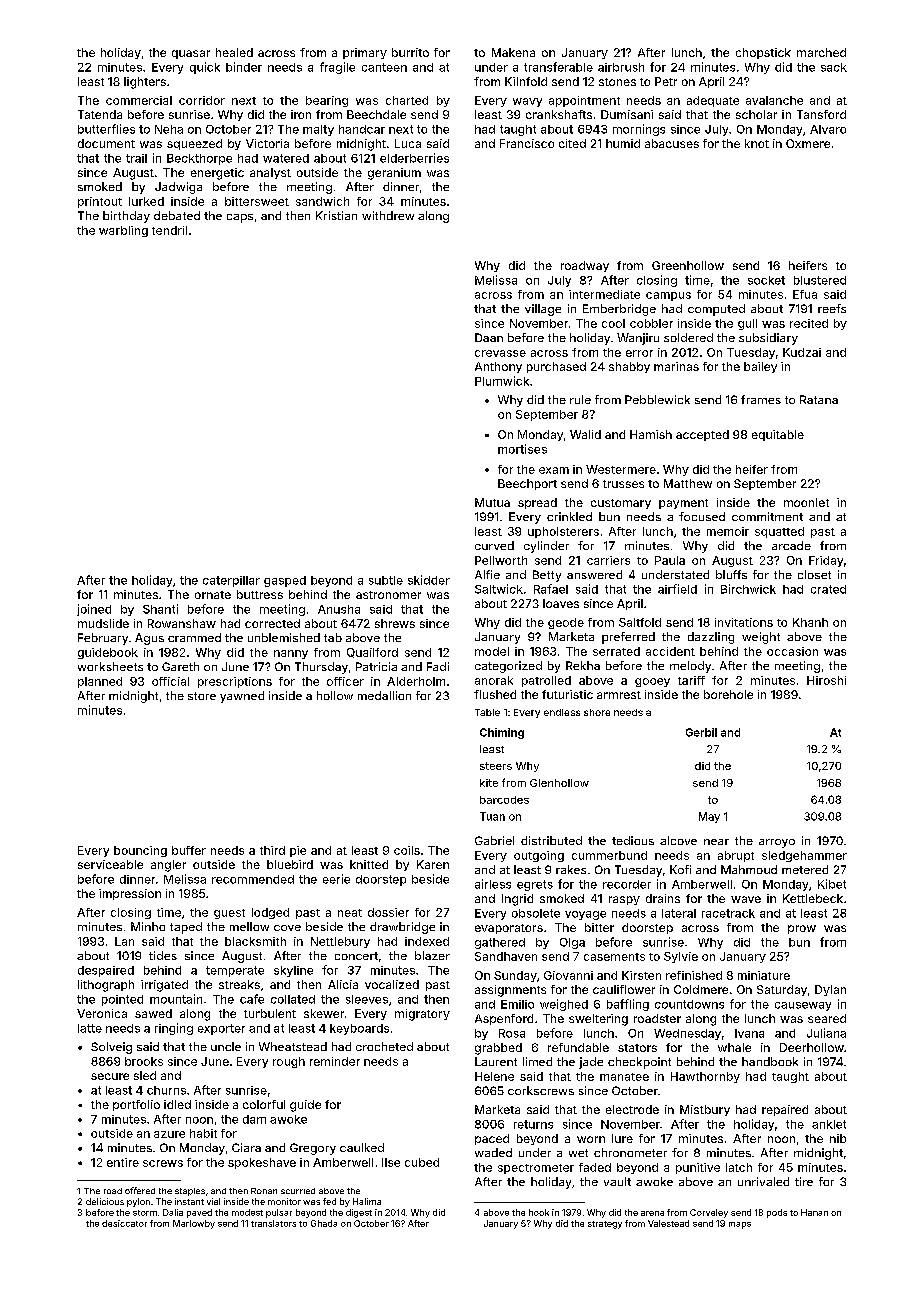 The width and height of the page is (924, 1308). What do you see at coordinates (777, 843) in the page?
I see `arroyo` at bounding box center [777, 843].
